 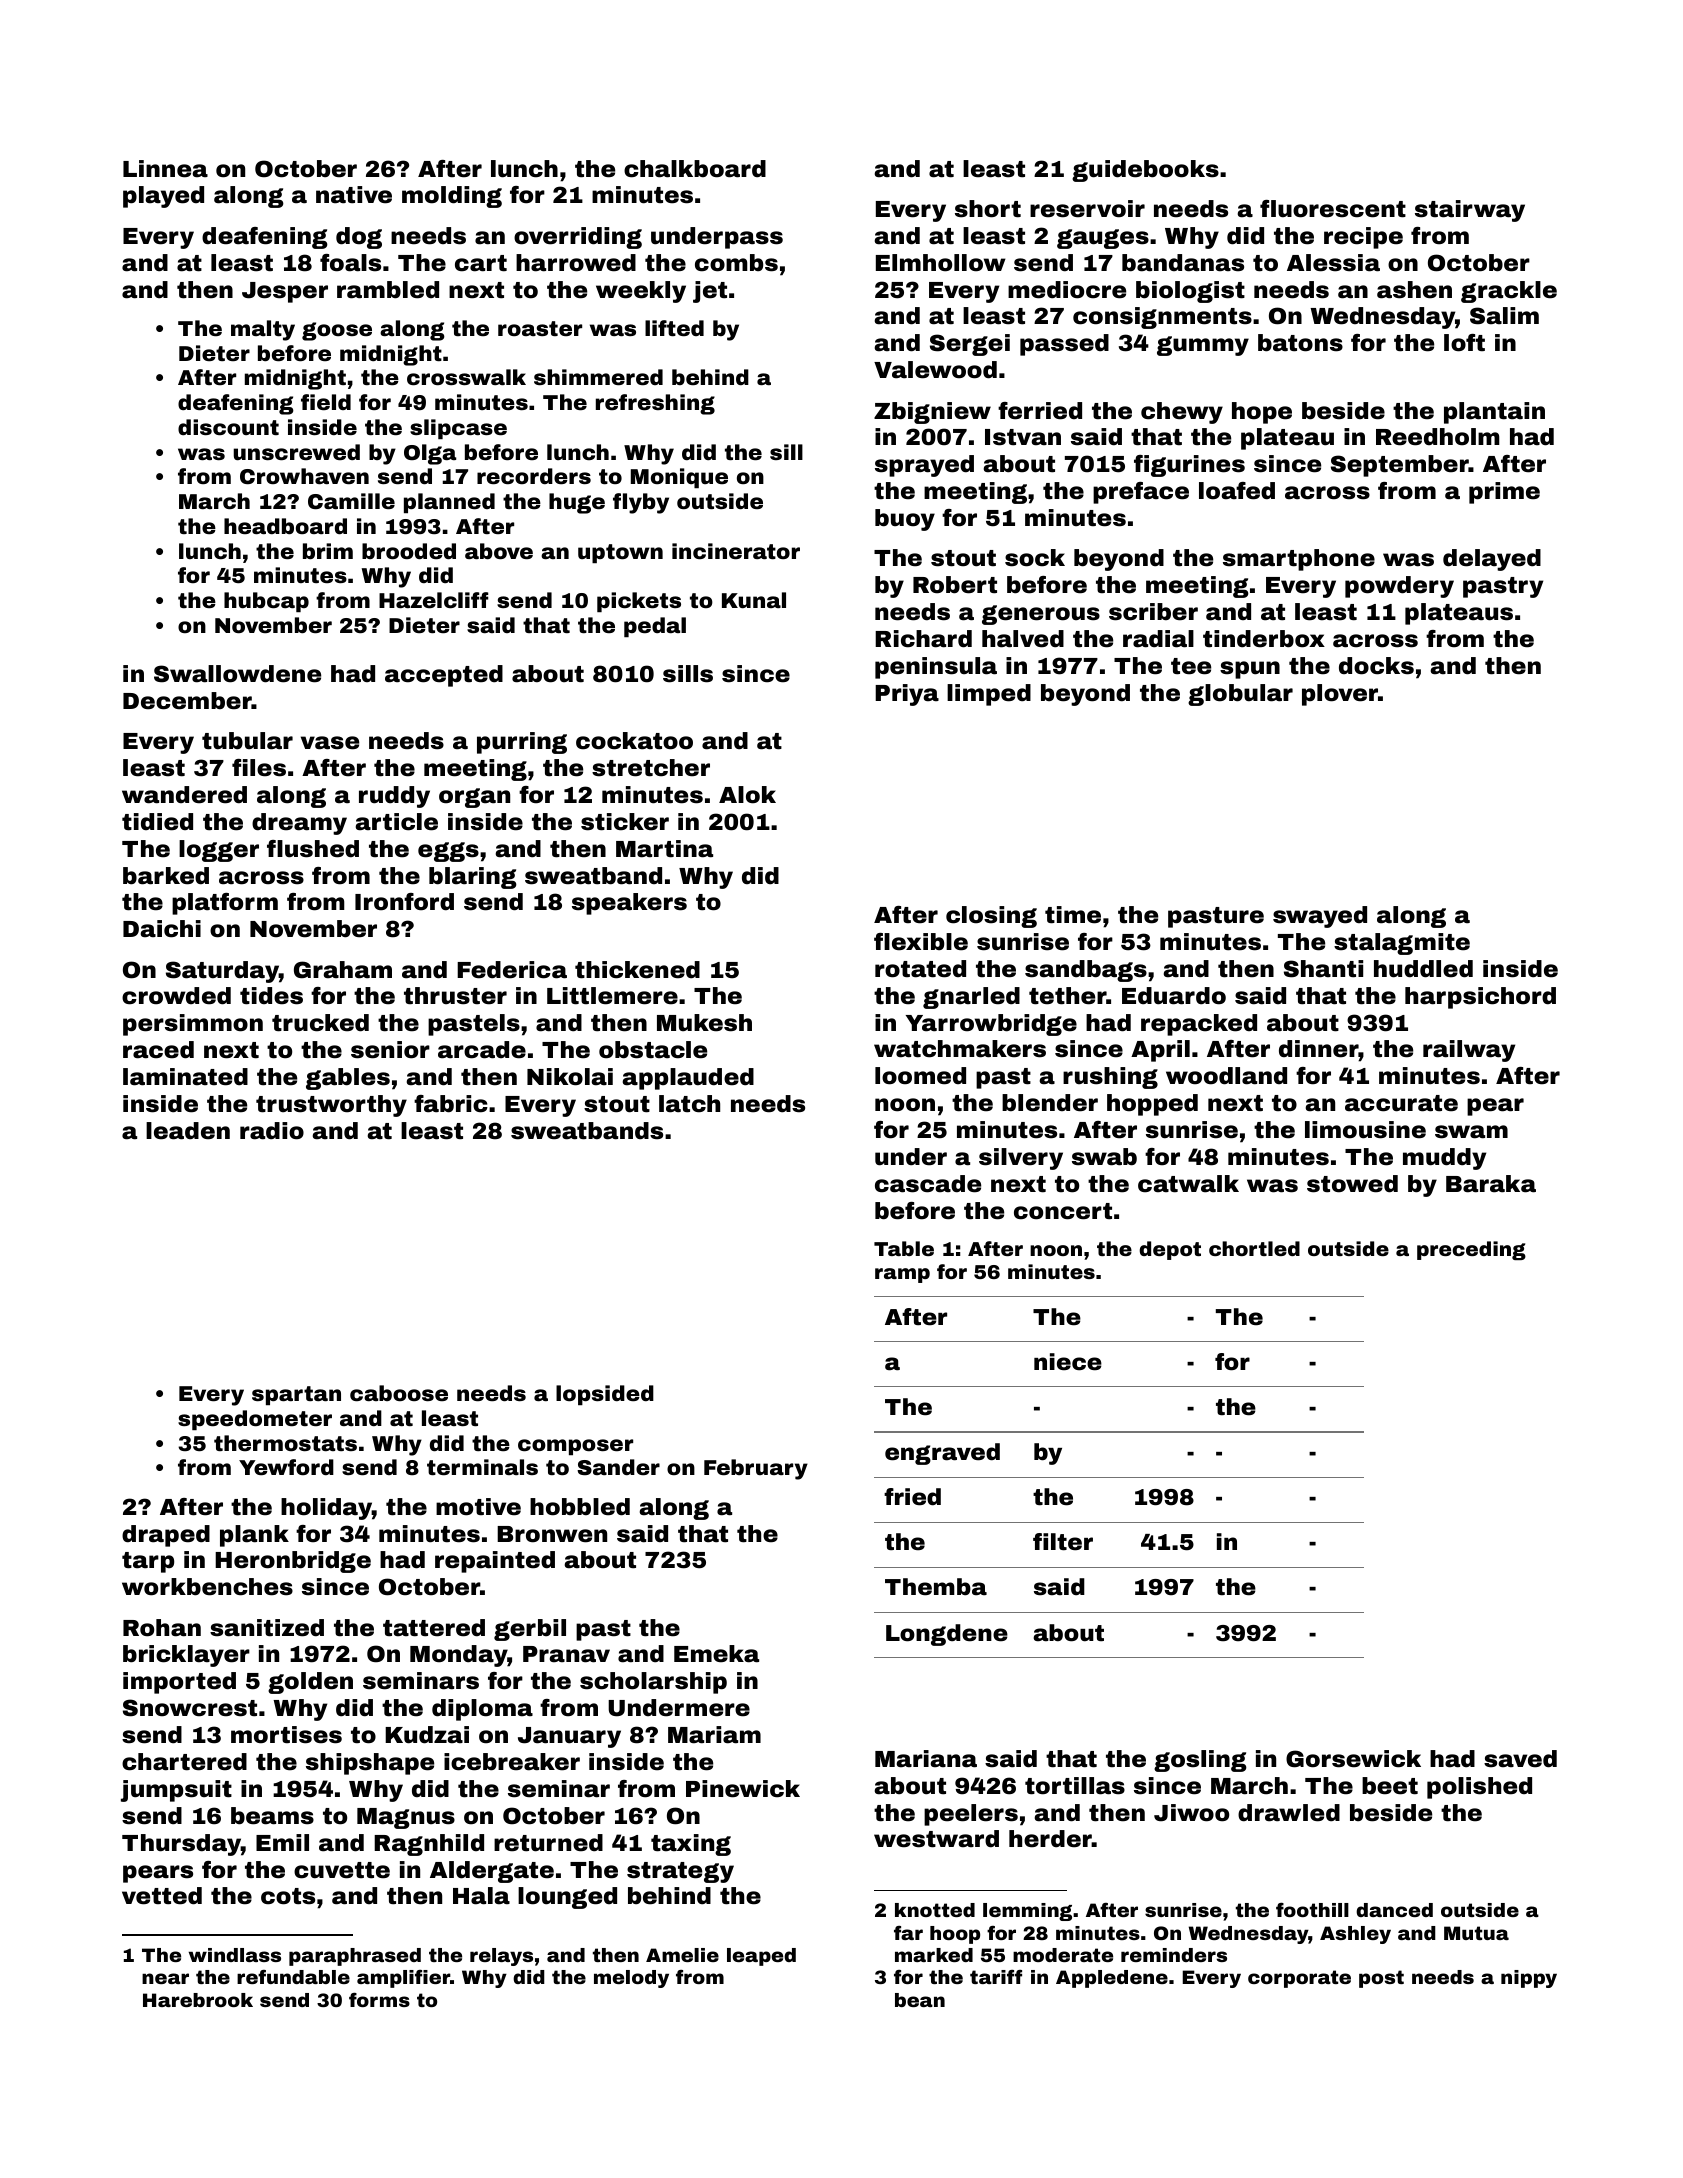 I want to click on molding, so click(x=452, y=197).
